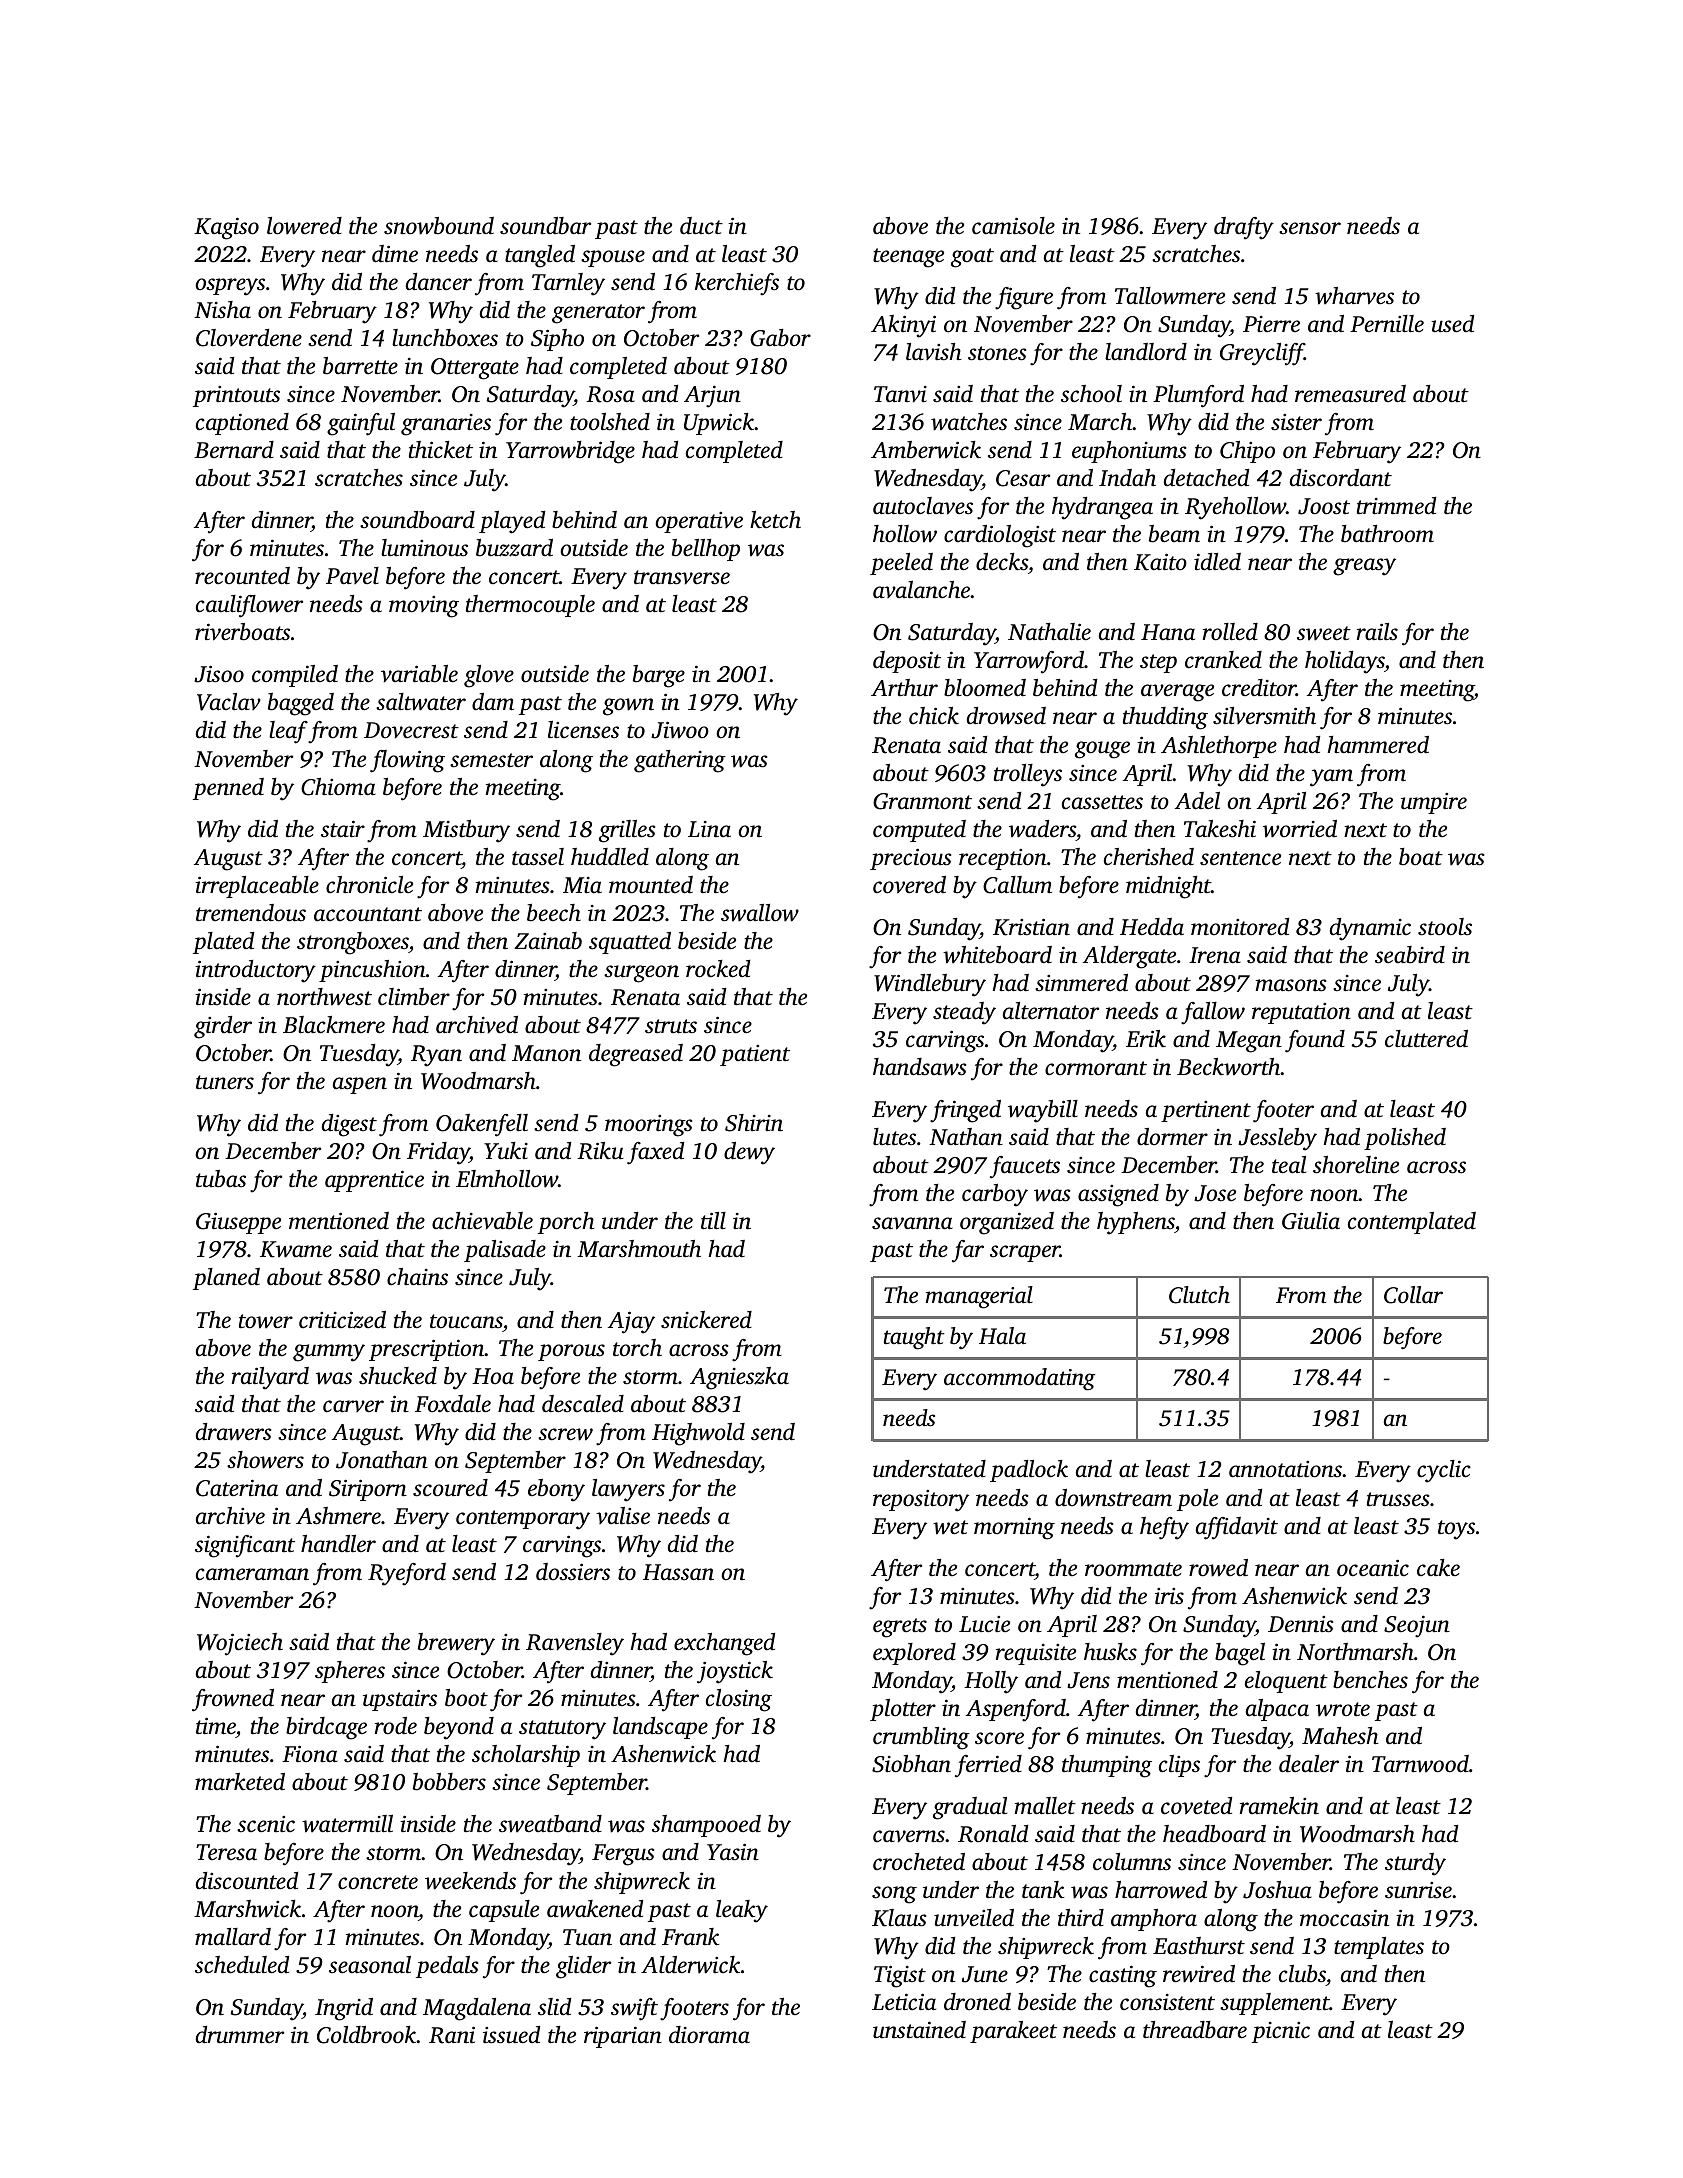  Describe the element at coordinates (436, 1056) in the screenshot. I see `Ryan` at that location.
